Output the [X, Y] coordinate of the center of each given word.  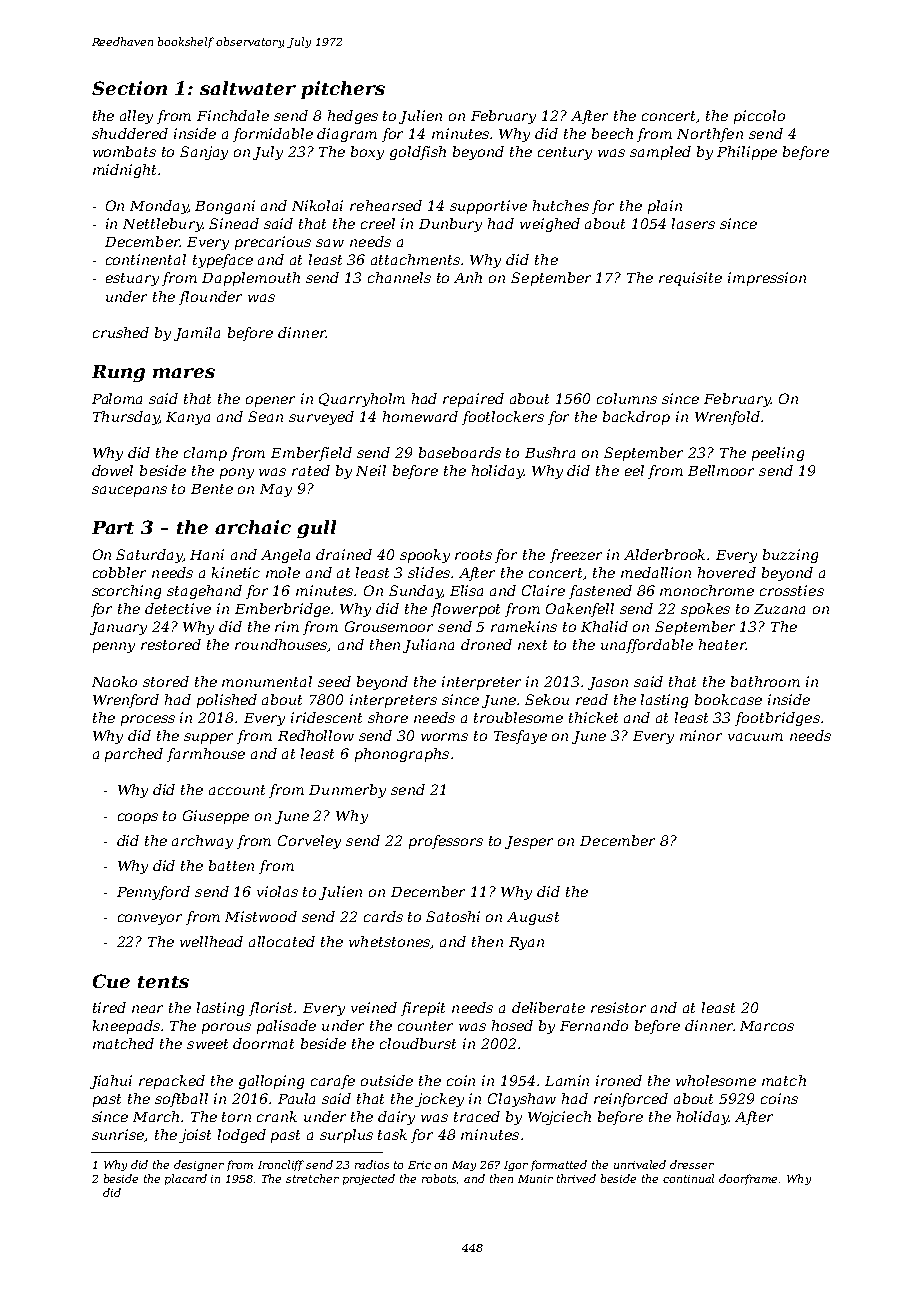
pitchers [343, 90]
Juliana [428, 646]
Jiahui [111, 1082]
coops [138, 818]
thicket [593, 717]
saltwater [248, 88]
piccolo [759, 117]
